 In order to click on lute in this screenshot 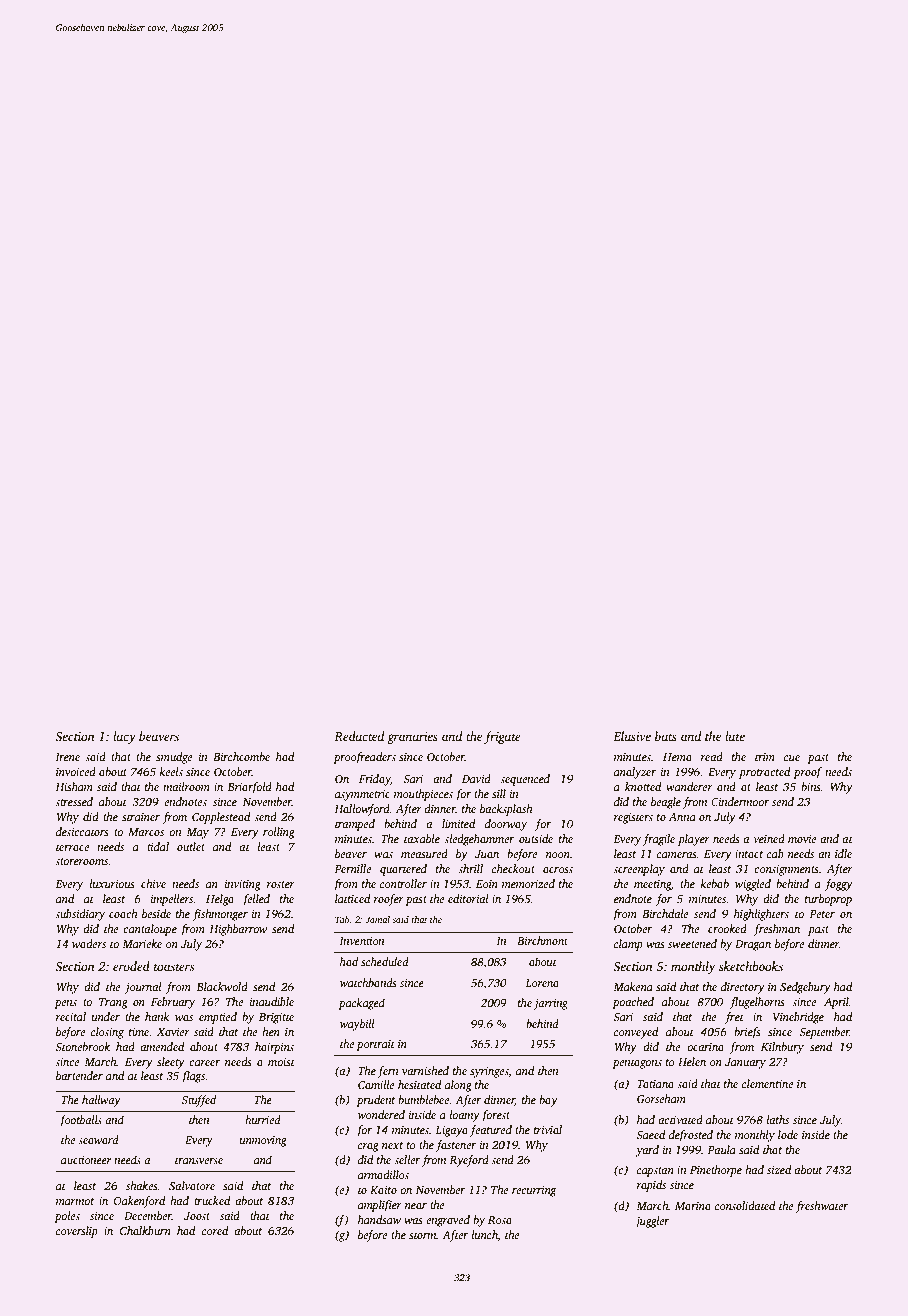, I will do `click(735, 736)`.
